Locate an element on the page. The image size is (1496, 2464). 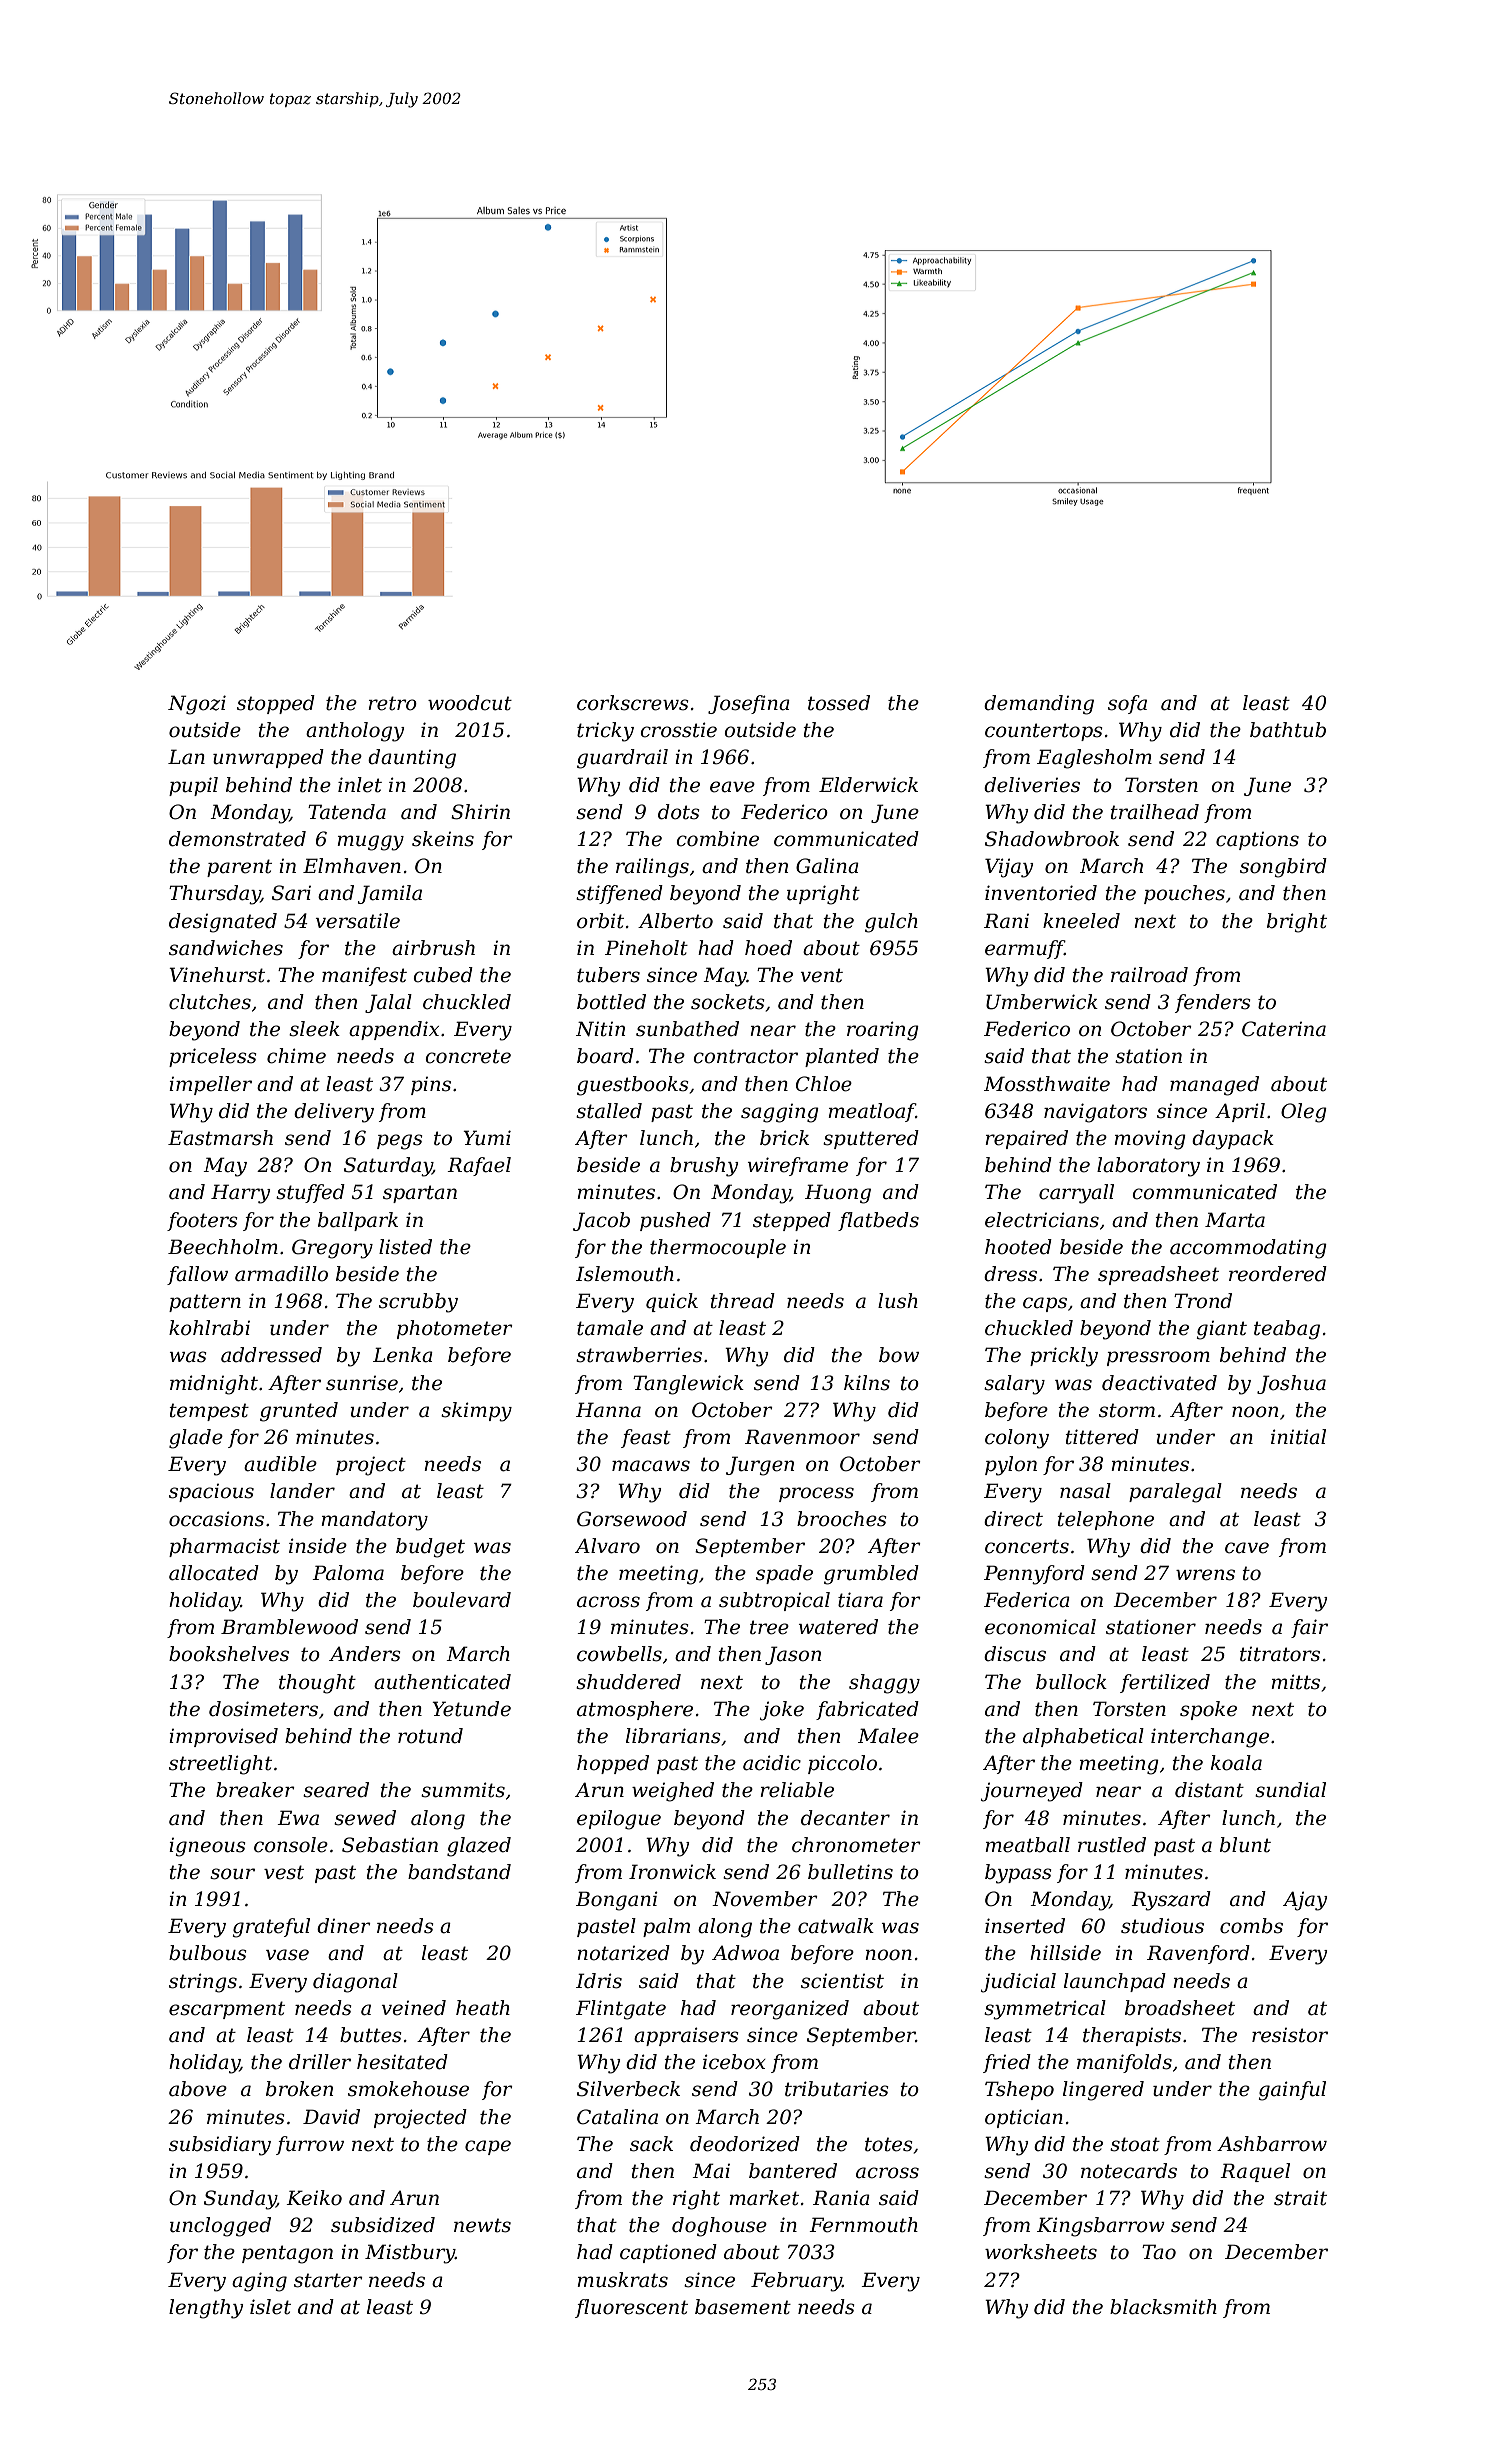
icebox is located at coordinates (734, 2062).
